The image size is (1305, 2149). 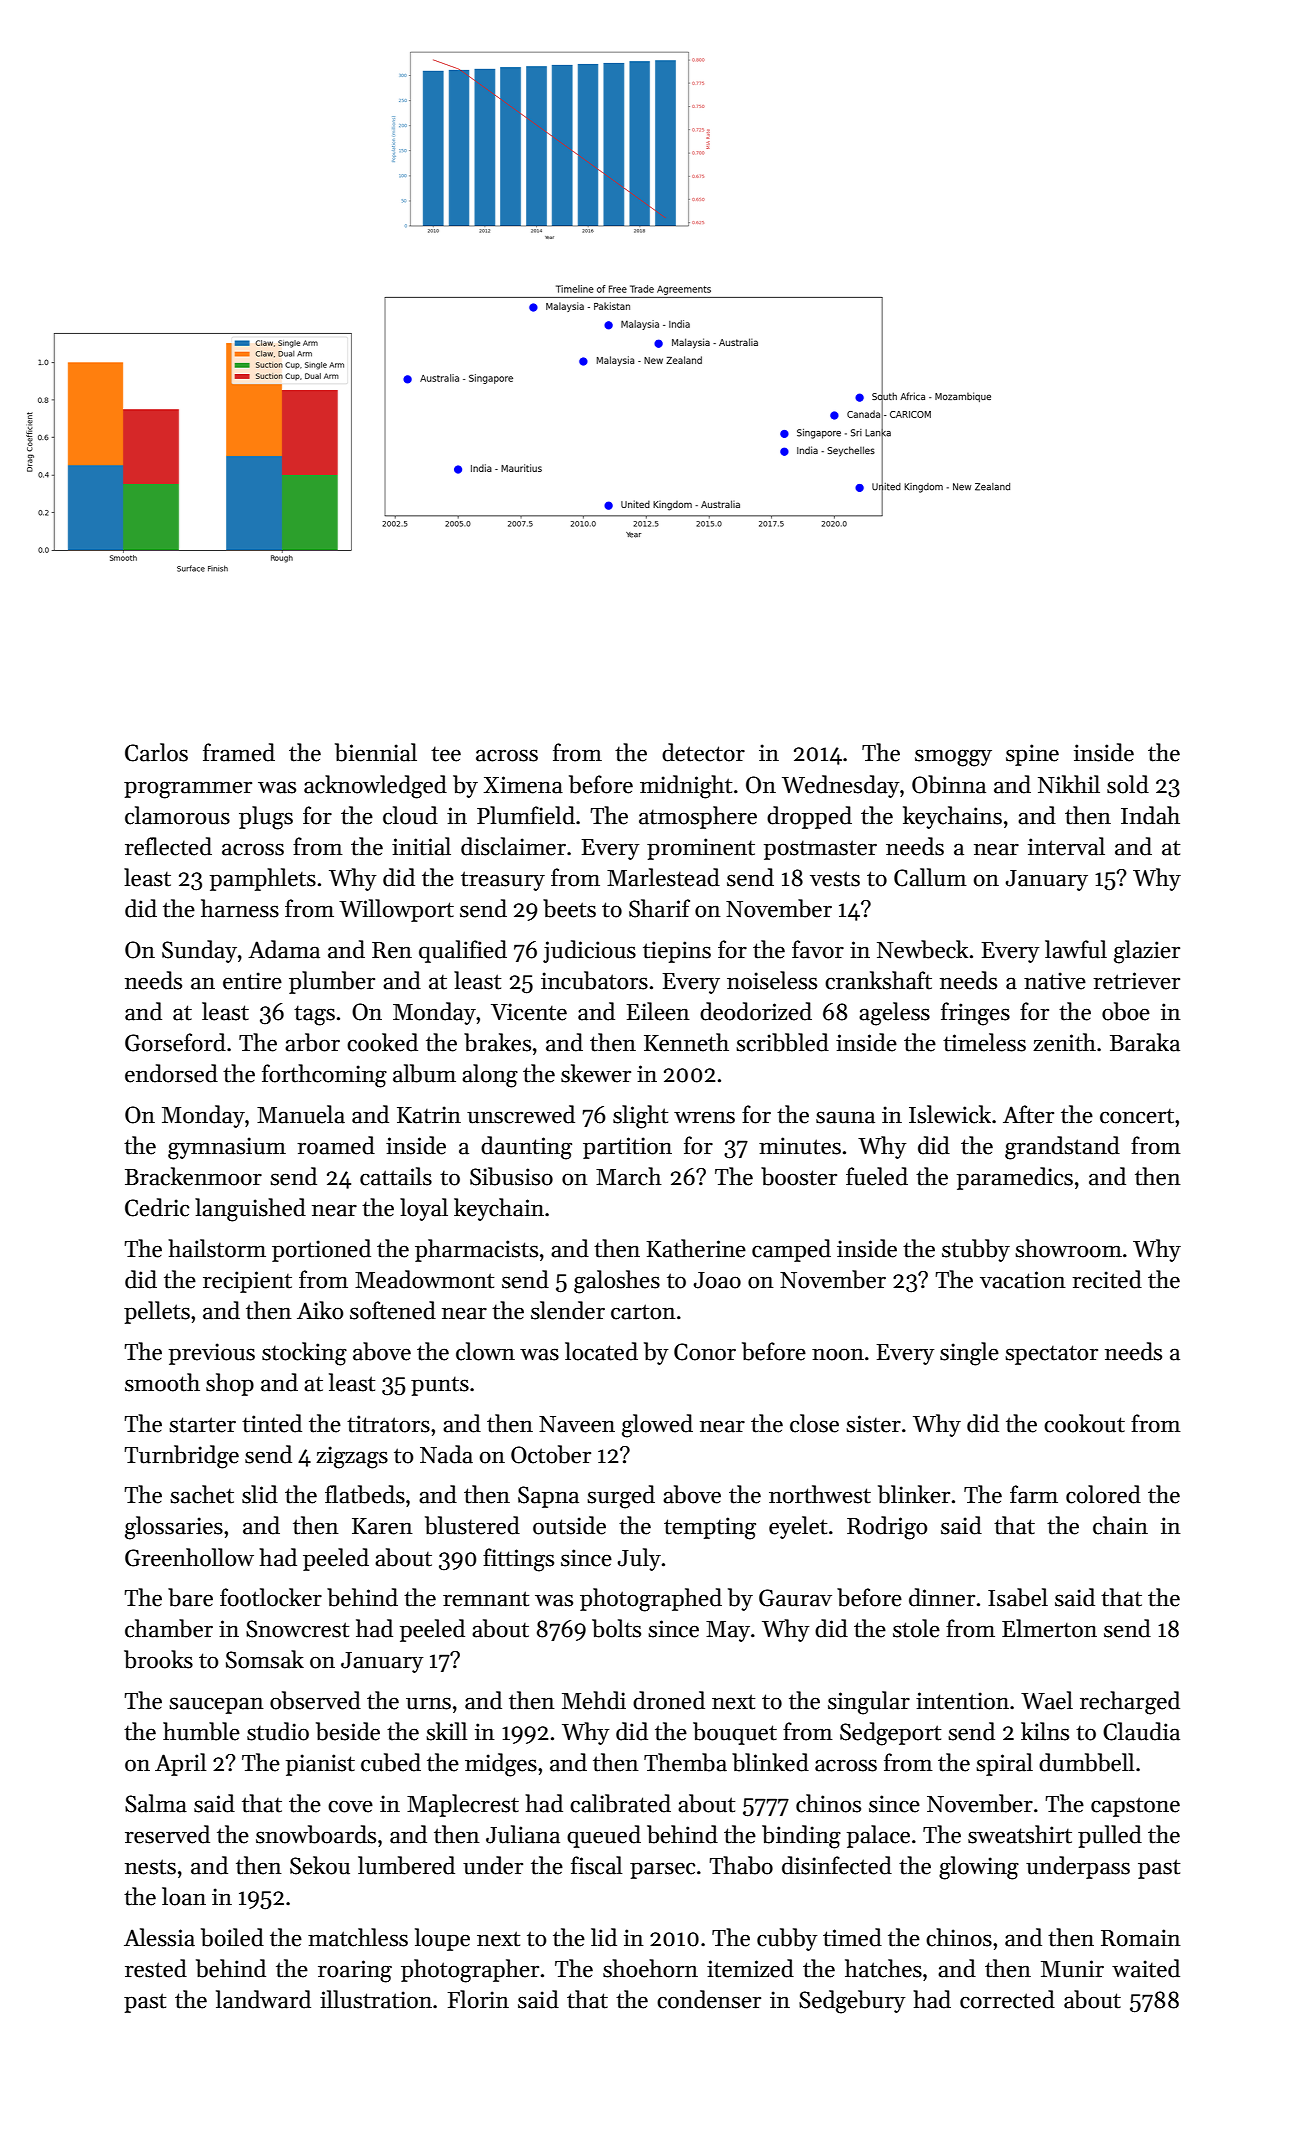 I want to click on tags, so click(x=314, y=1016).
